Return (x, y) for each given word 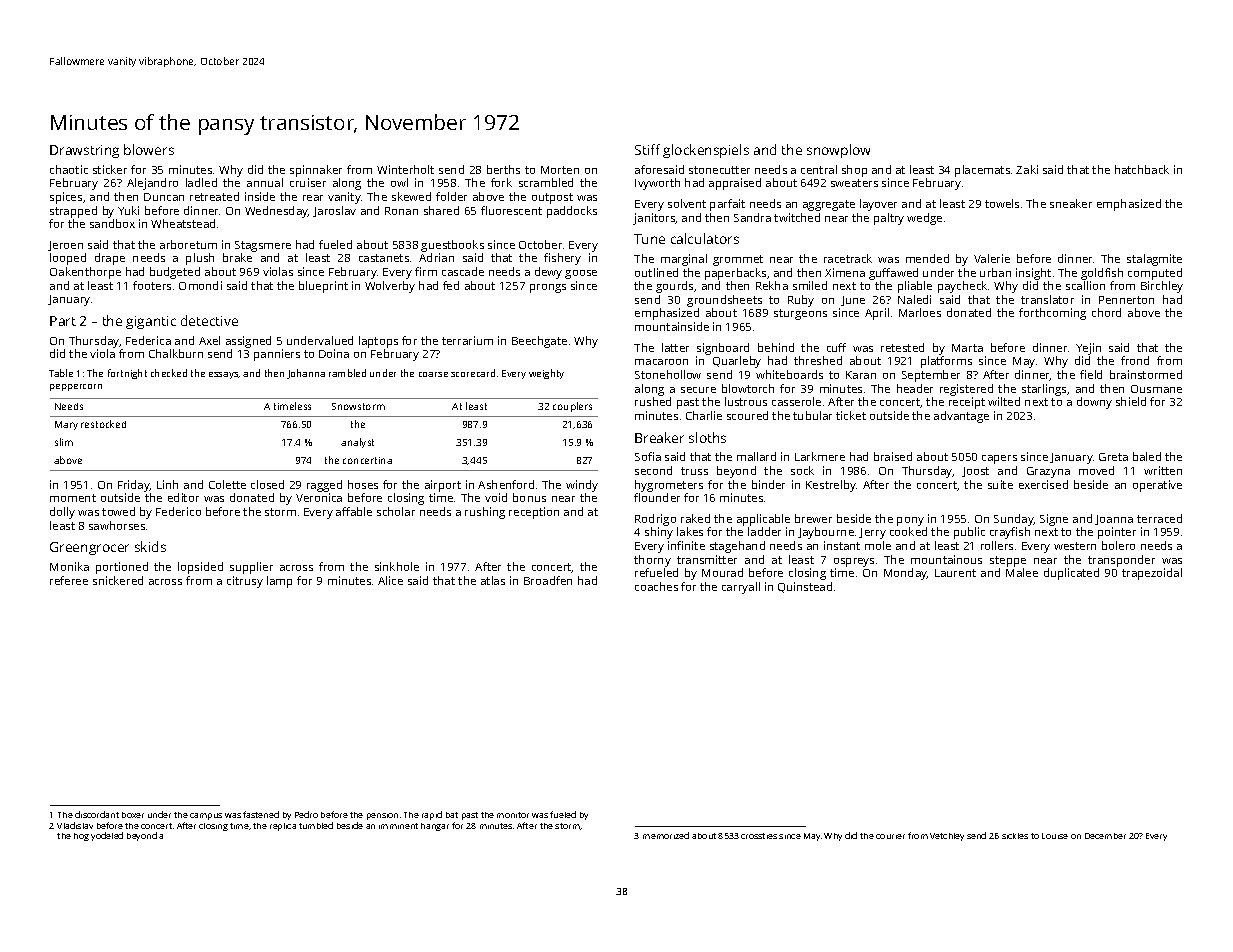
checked (169, 373)
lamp (279, 582)
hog (81, 837)
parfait (727, 205)
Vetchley (947, 837)
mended (927, 258)
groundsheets (724, 301)
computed (1155, 274)
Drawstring (84, 151)
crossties (759, 836)
